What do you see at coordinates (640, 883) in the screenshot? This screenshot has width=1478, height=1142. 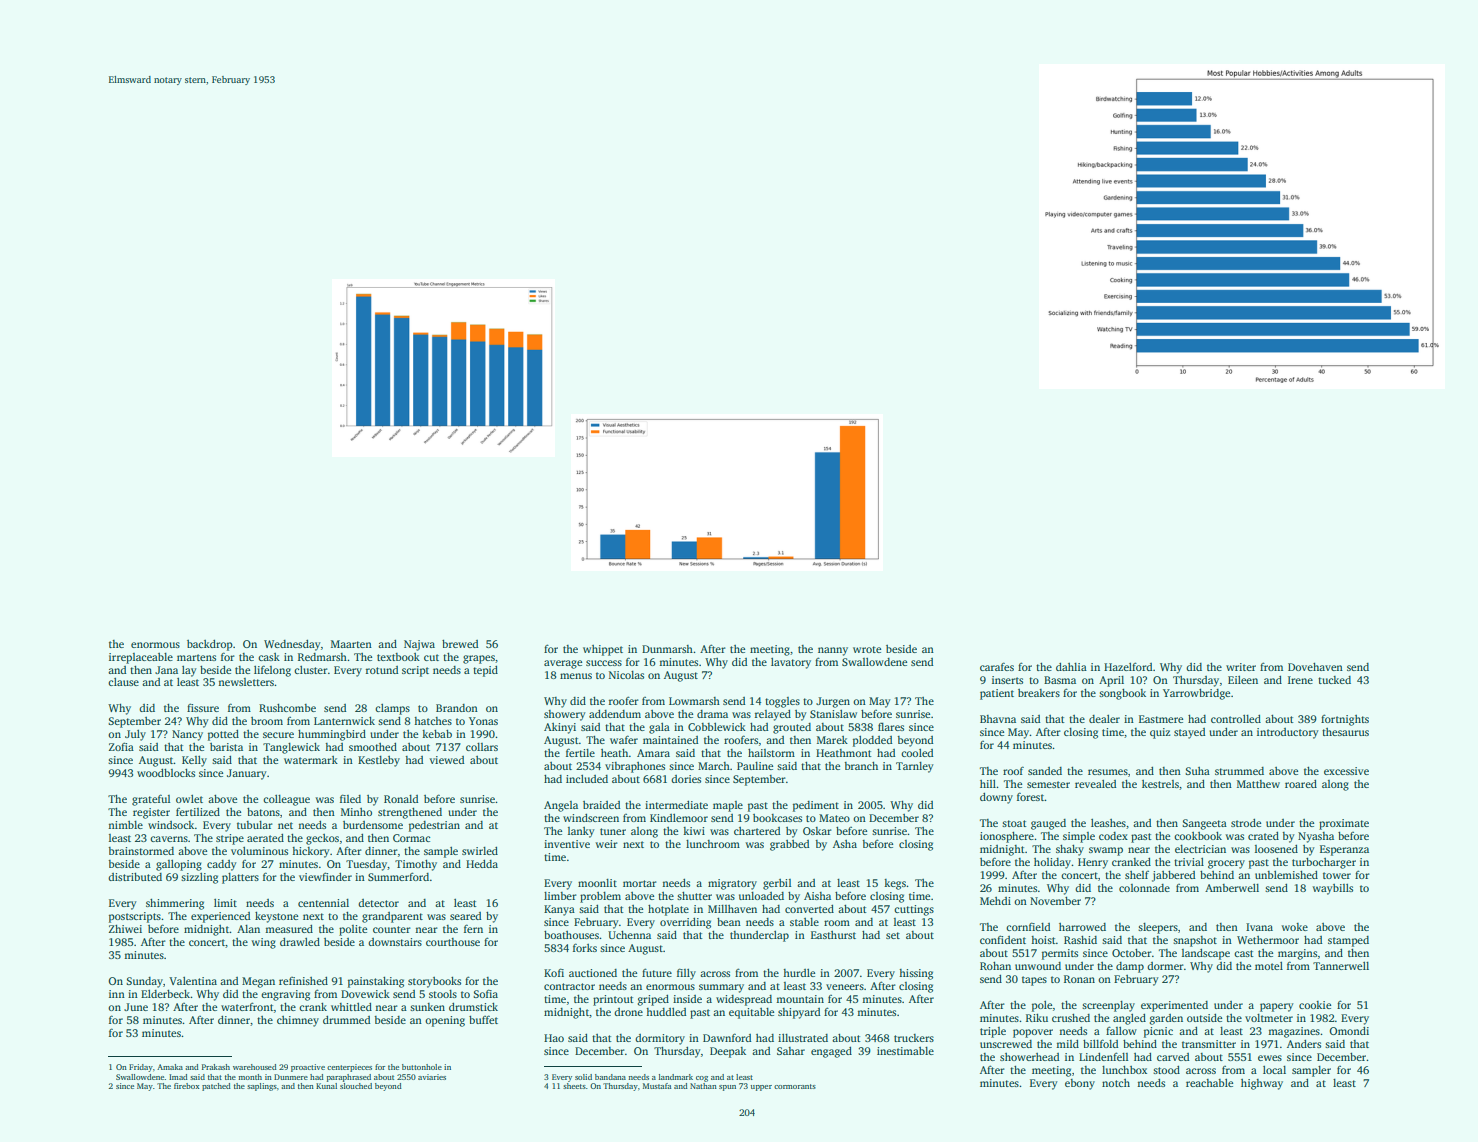 I see `mortar` at bounding box center [640, 883].
